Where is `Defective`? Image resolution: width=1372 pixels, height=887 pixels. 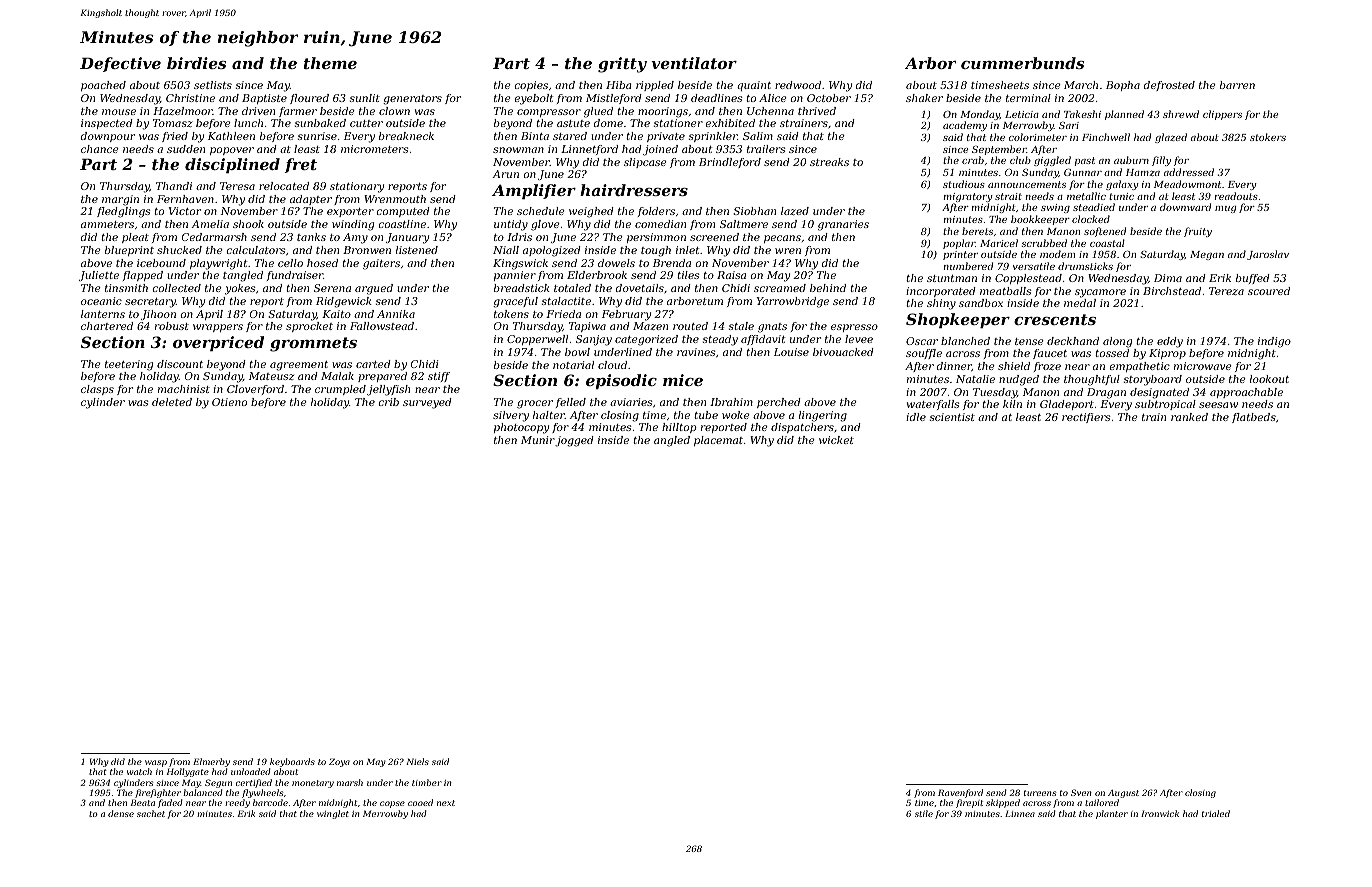
Defective is located at coordinates (120, 64).
